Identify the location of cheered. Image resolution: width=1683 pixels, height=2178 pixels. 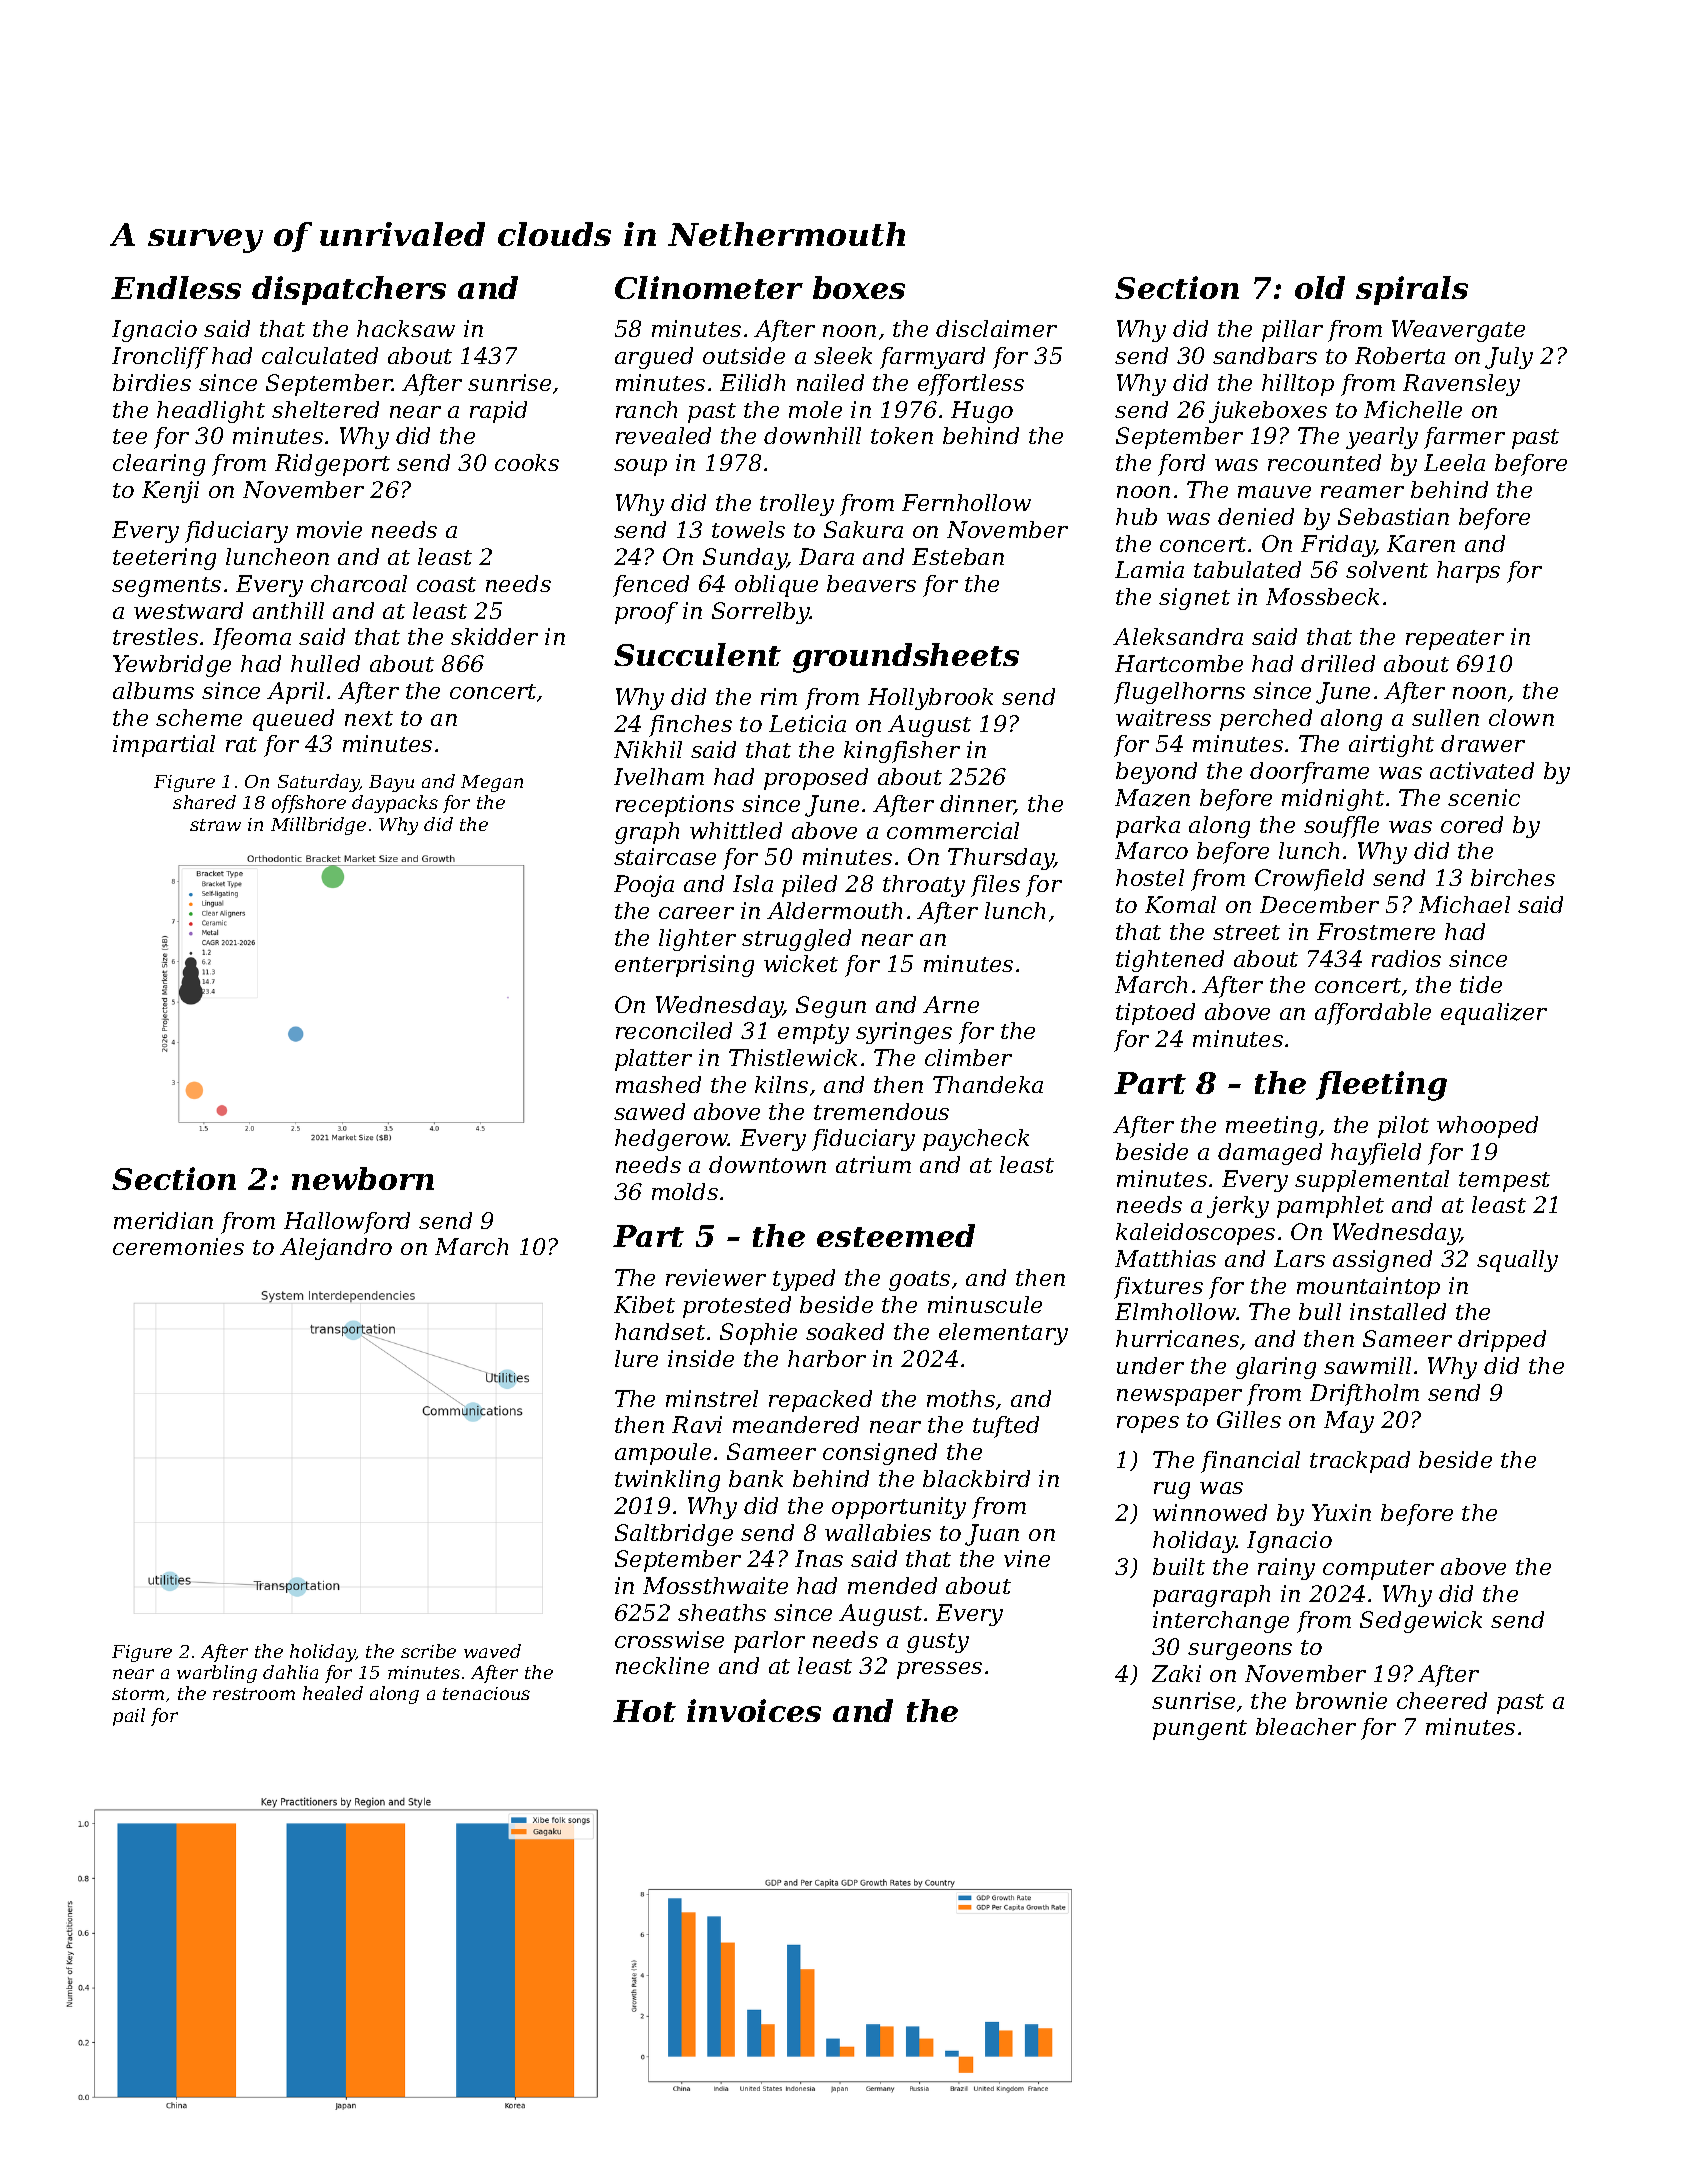
(1442, 1700).
